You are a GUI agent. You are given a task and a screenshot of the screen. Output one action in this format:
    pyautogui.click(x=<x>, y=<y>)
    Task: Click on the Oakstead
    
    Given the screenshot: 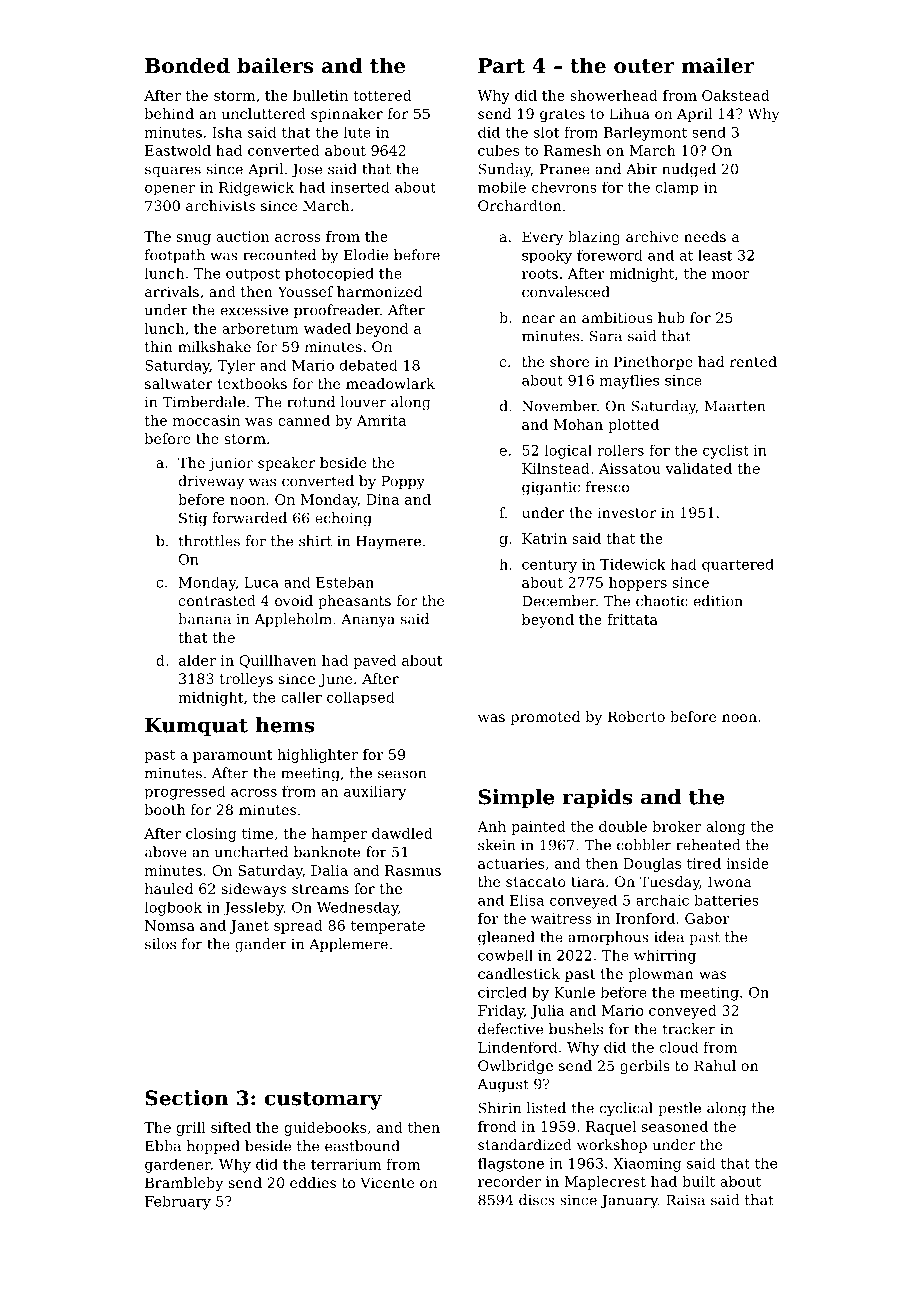 What is the action you would take?
    pyautogui.click(x=736, y=95)
